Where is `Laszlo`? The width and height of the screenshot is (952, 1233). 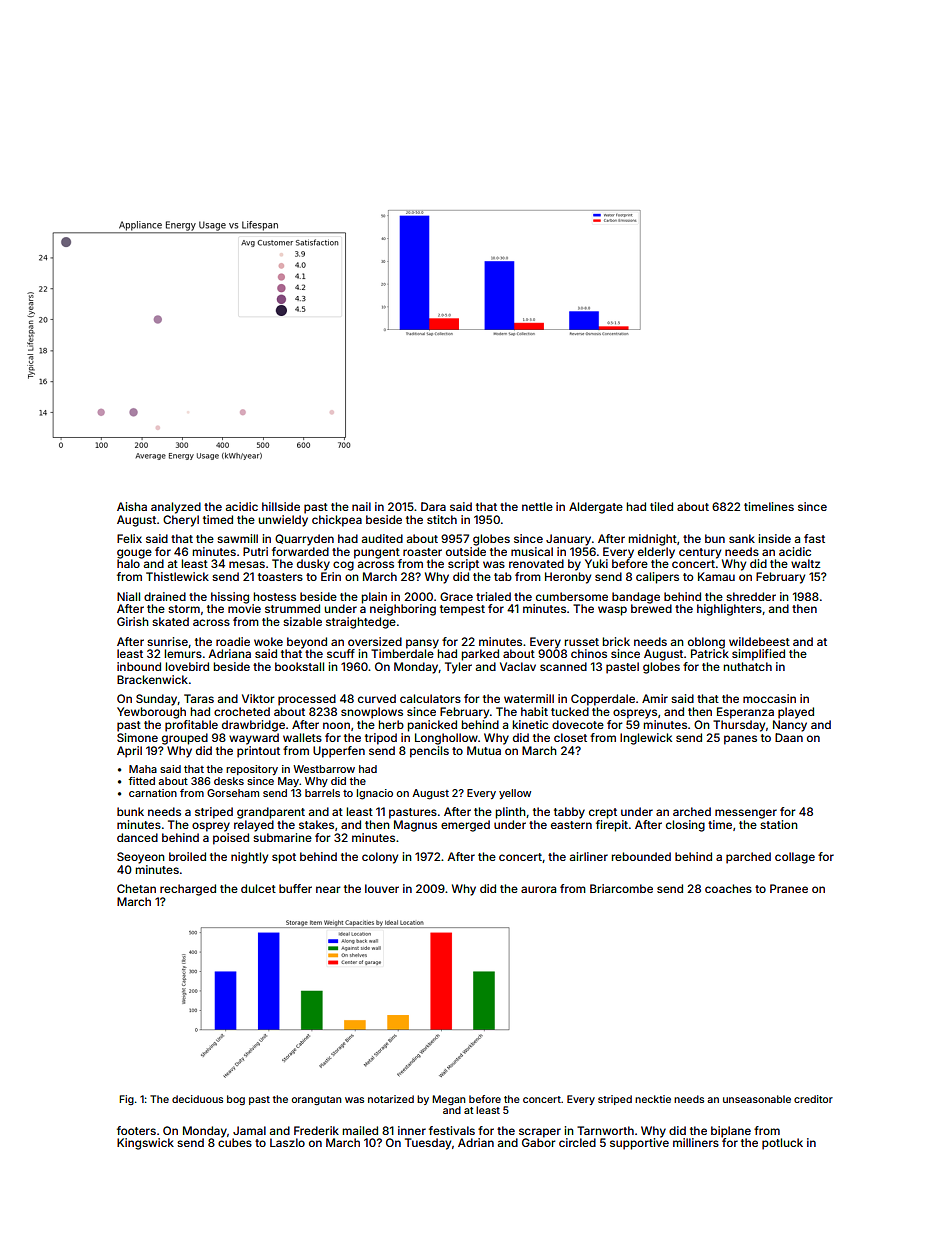
Laszlo is located at coordinates (287, 1142).
